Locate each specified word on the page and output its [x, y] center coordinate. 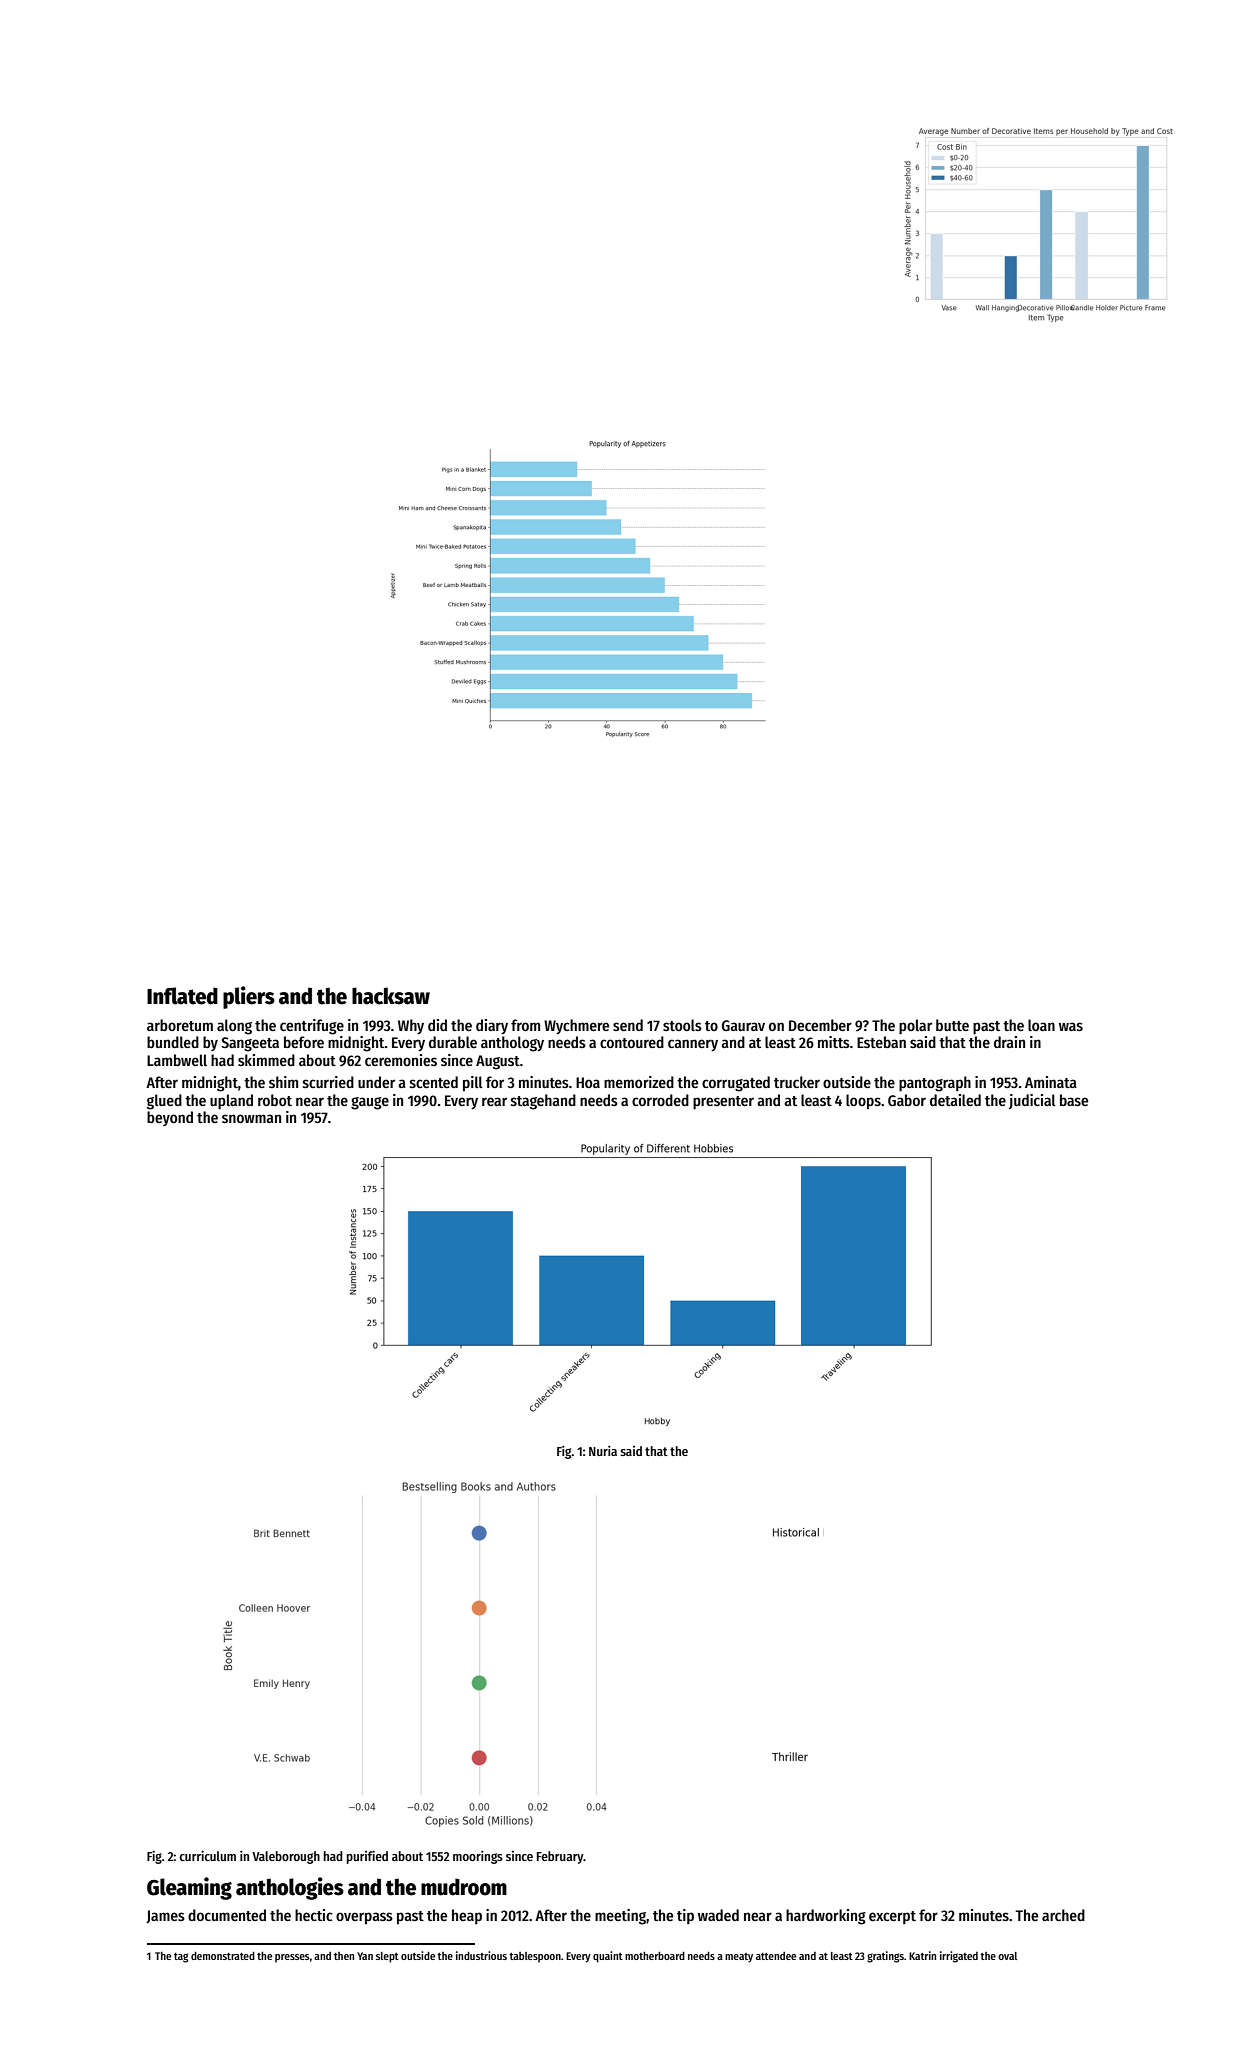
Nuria [603, 1450]
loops [863, 1102]
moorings [478, 1857]
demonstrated [223, 1955]
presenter [723, 1103]
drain [1009, 1042]
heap [467, 1916]
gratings [885, 1957]
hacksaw [391, 996]
